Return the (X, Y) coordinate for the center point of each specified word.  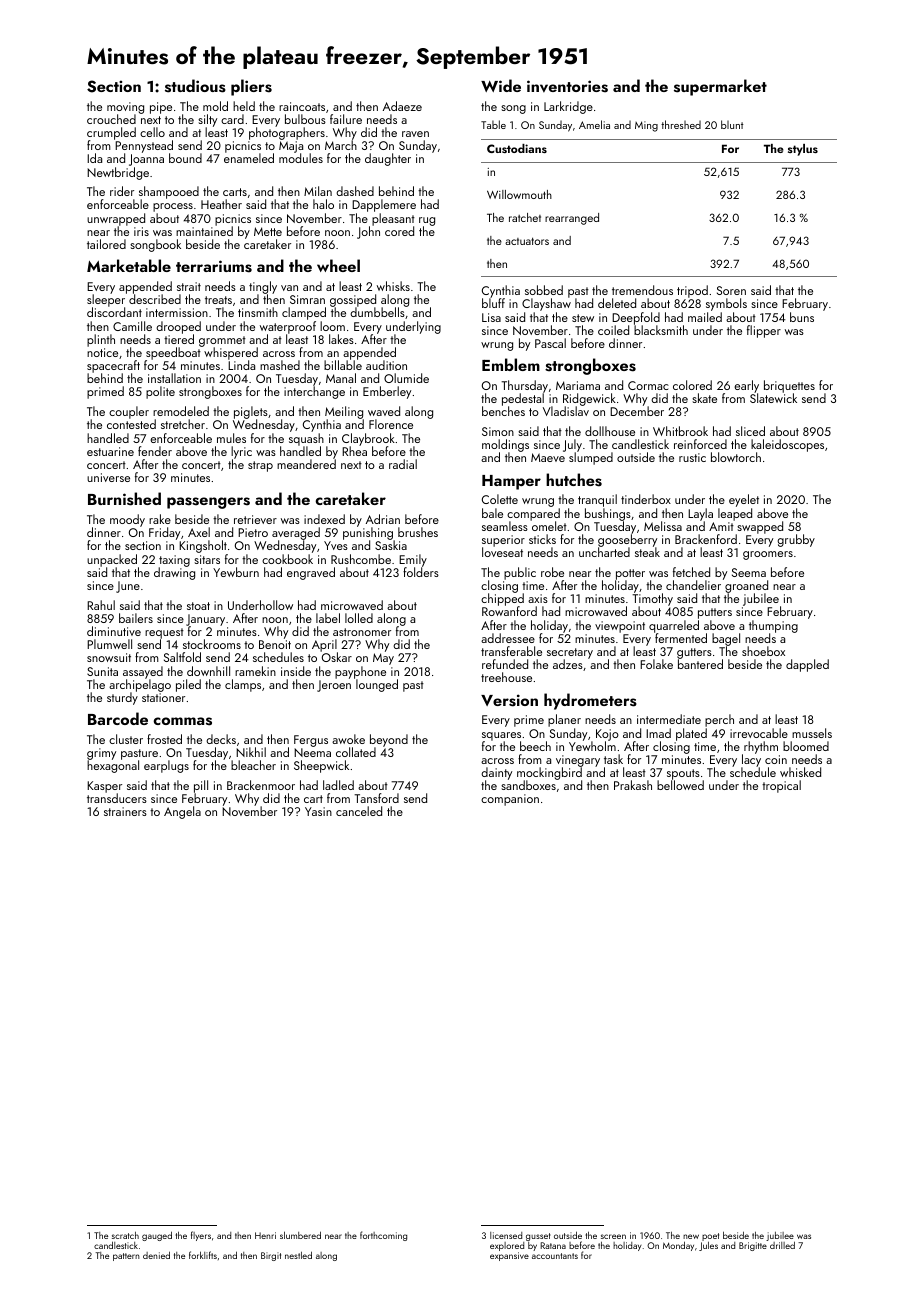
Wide (501, 85)
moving (125, 108)
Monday (678, 1246)
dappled (807, 665)
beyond (389, 741)
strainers (125, 811)
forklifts (203, 1255)
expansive (509, 1256)
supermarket (720, 87)
